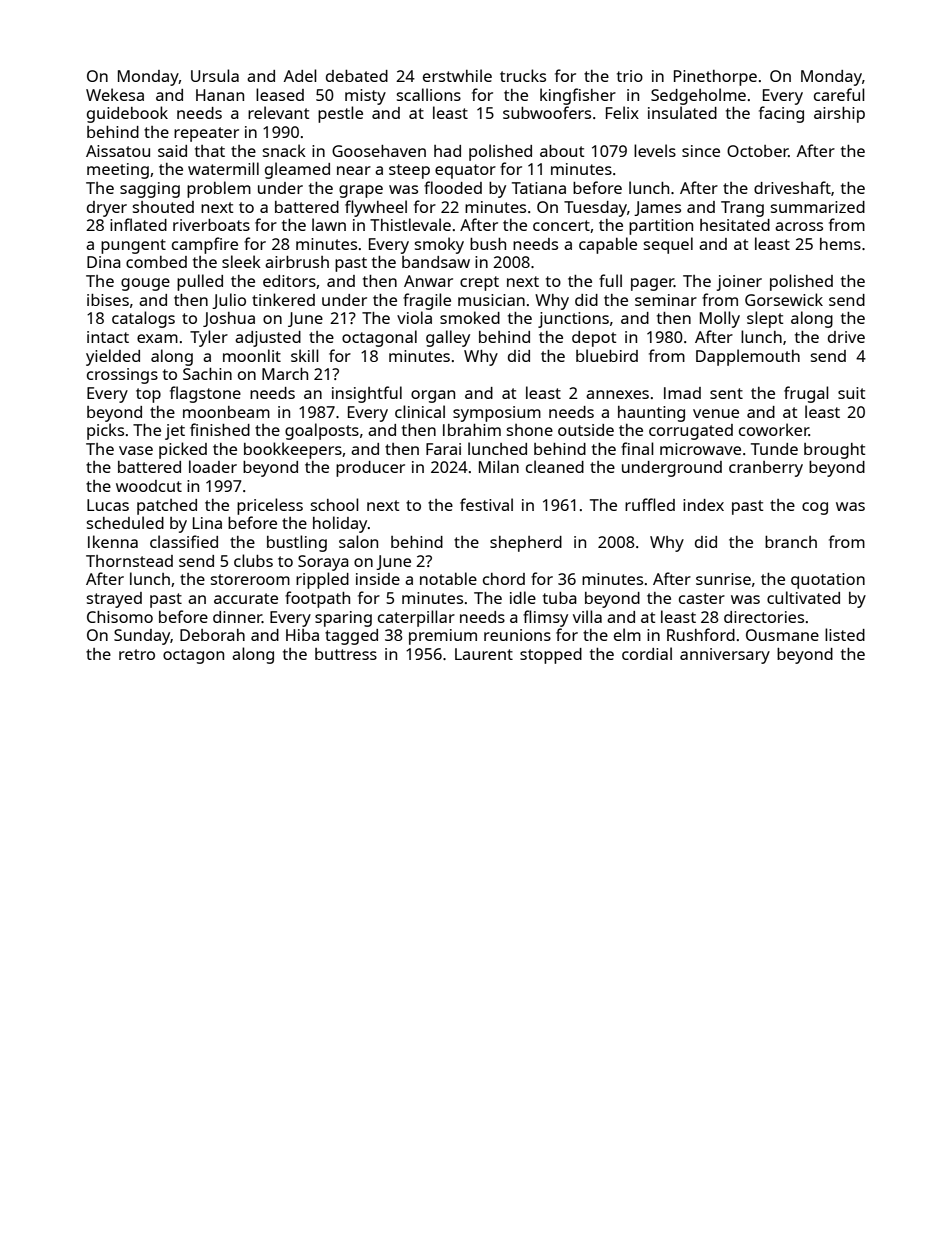 The height and width of the screenshot is (1233, 952). Describe the element at coordinates (346, 654) in the screenshot. I see `buttress` at that location.
